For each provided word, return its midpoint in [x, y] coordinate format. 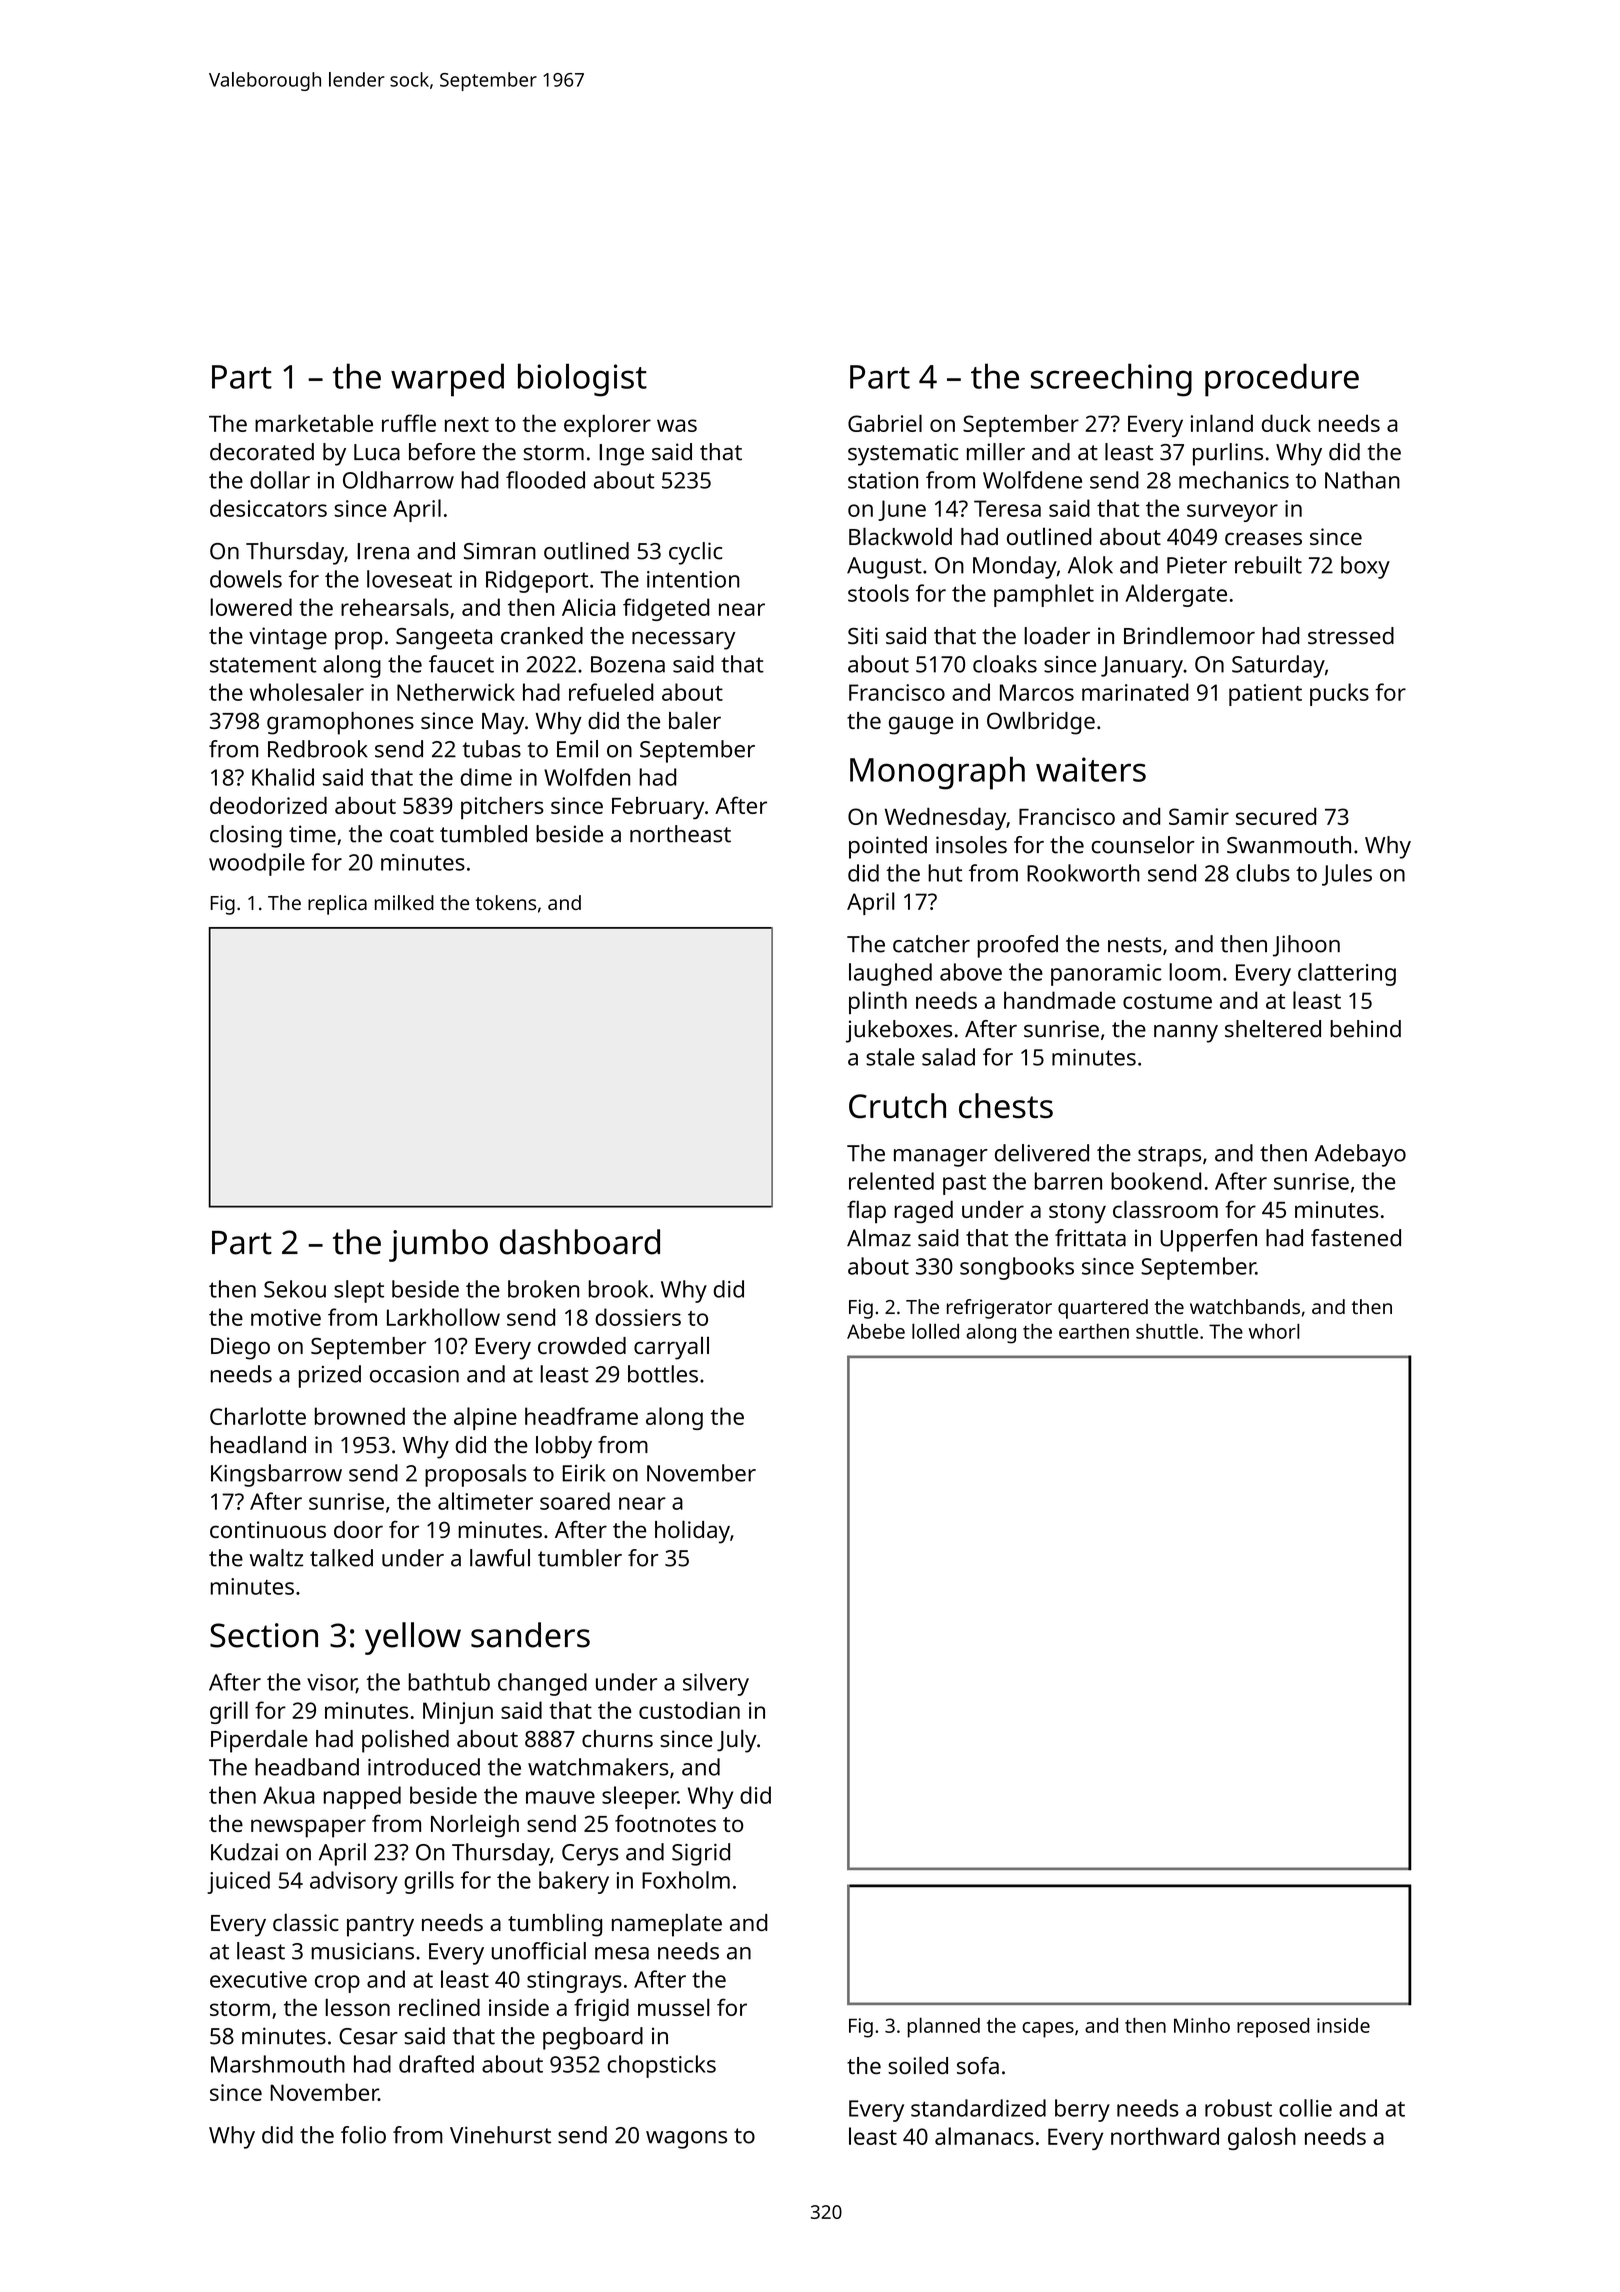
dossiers [638, 1317]
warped [447, 380]
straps [1169, 1156]
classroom [1165, 1209]
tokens [505, 902]
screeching [1111, 380]
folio [363, 2135]
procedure [1282, 380]
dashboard [580, 1242]
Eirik [584, 1473]
